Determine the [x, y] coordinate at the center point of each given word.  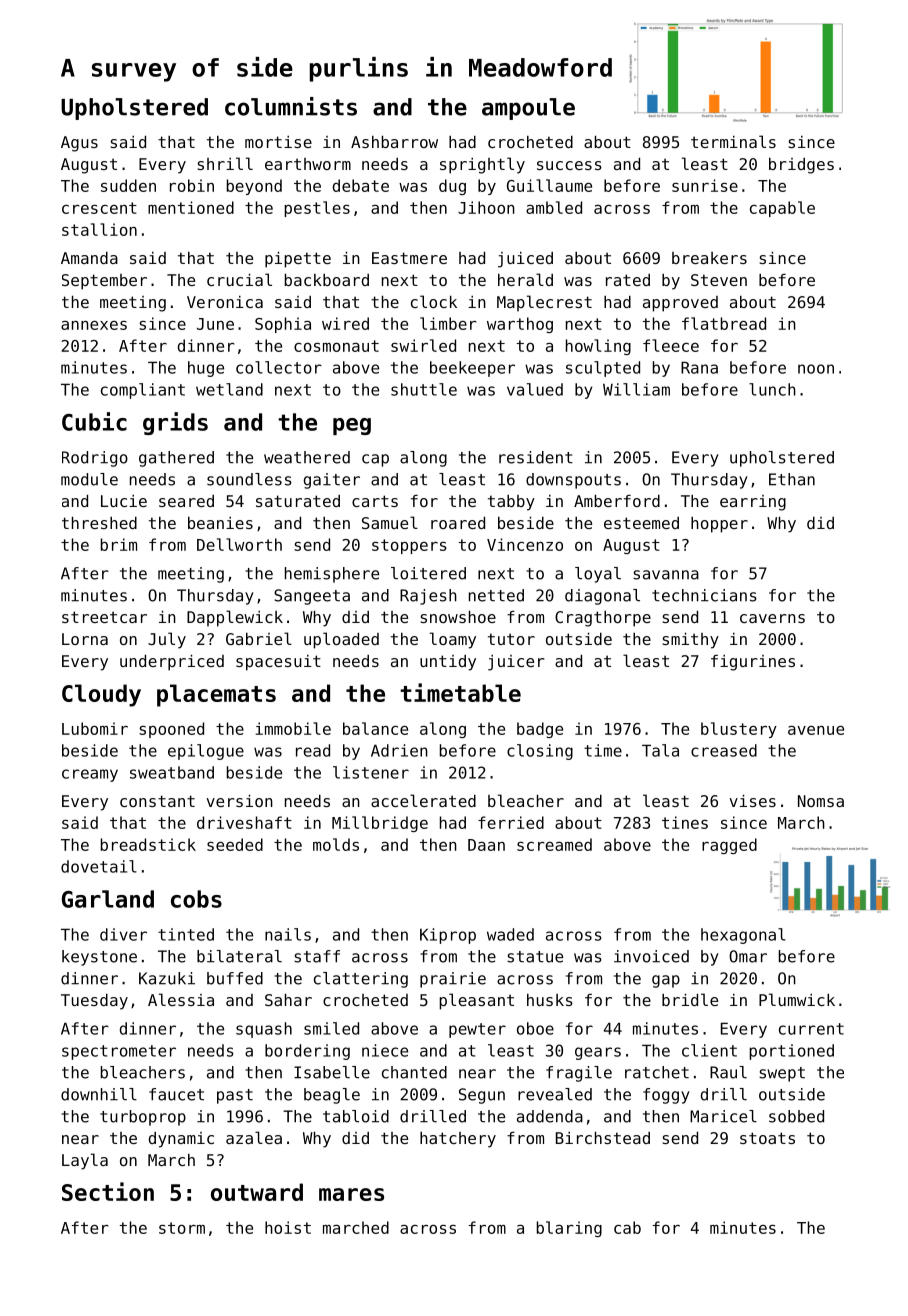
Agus [79, 144]
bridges [801, 166]
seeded [235, 844]
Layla [85, 1161]
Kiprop [448, 936]
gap [666, 981]
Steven [719, 280]
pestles [317, 209]
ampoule [528, 109]
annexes [94, 325]
